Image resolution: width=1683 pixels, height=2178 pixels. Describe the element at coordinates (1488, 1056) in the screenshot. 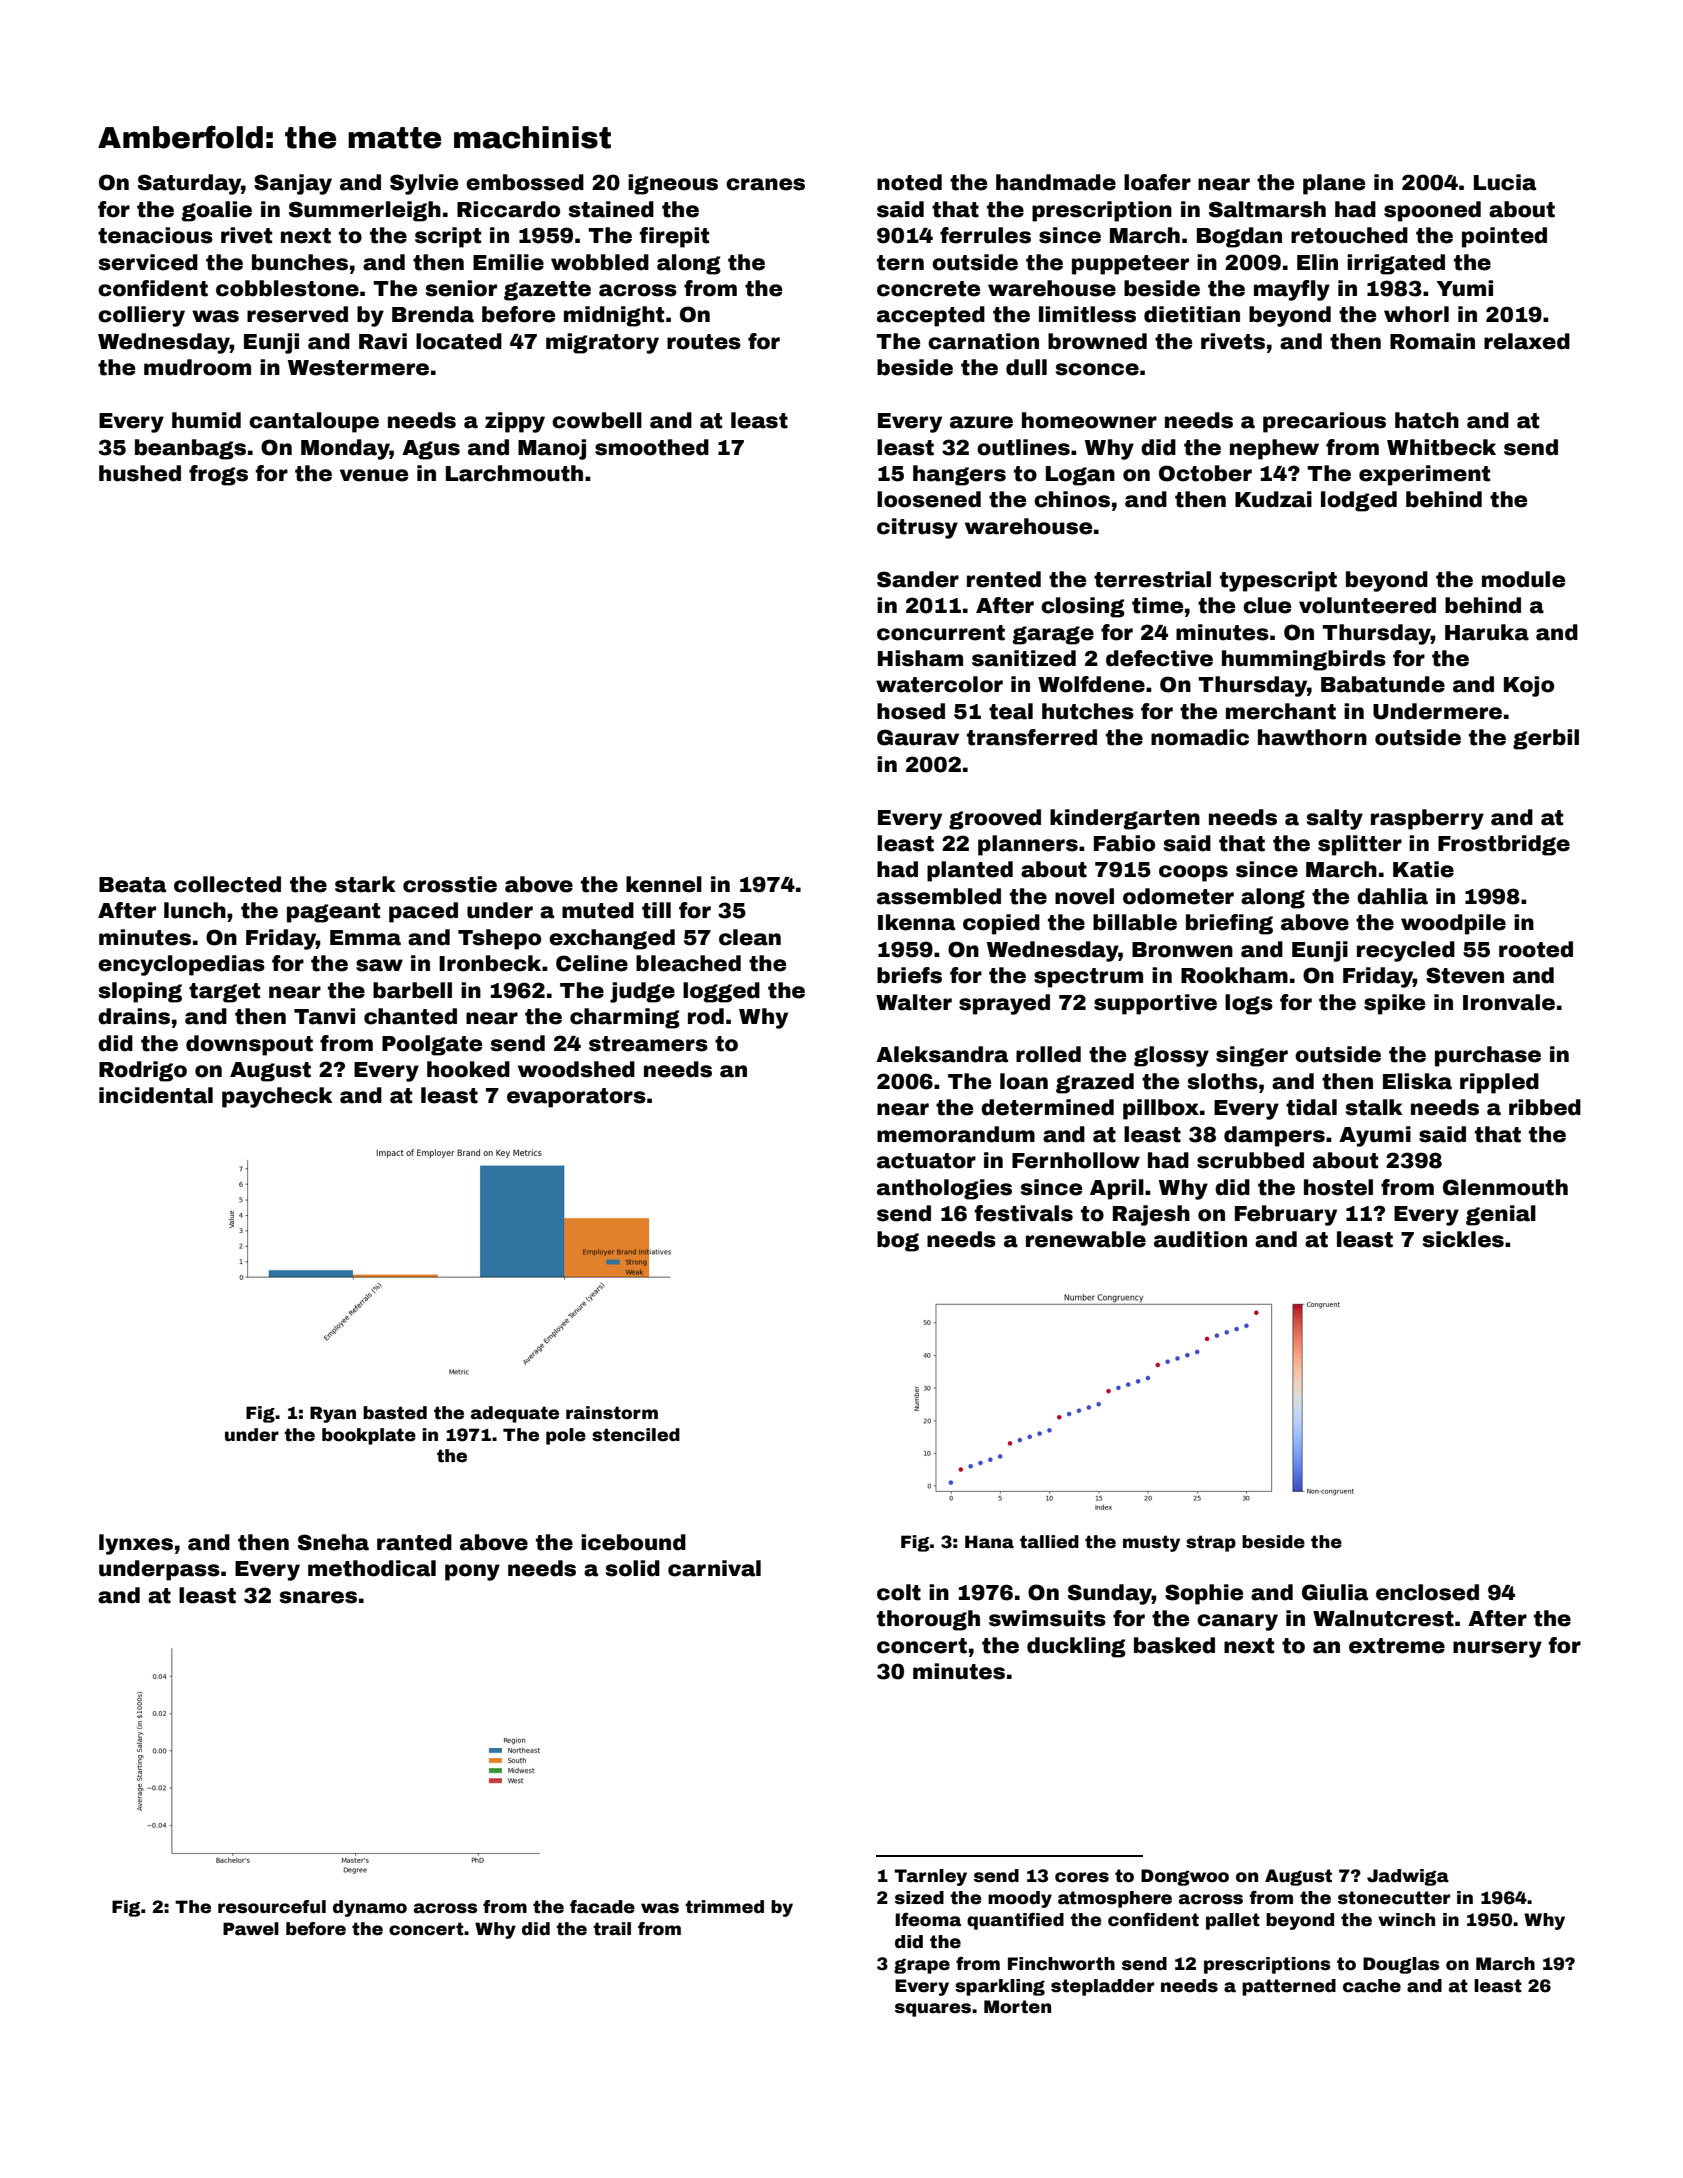

I see `purchase` at that location.
